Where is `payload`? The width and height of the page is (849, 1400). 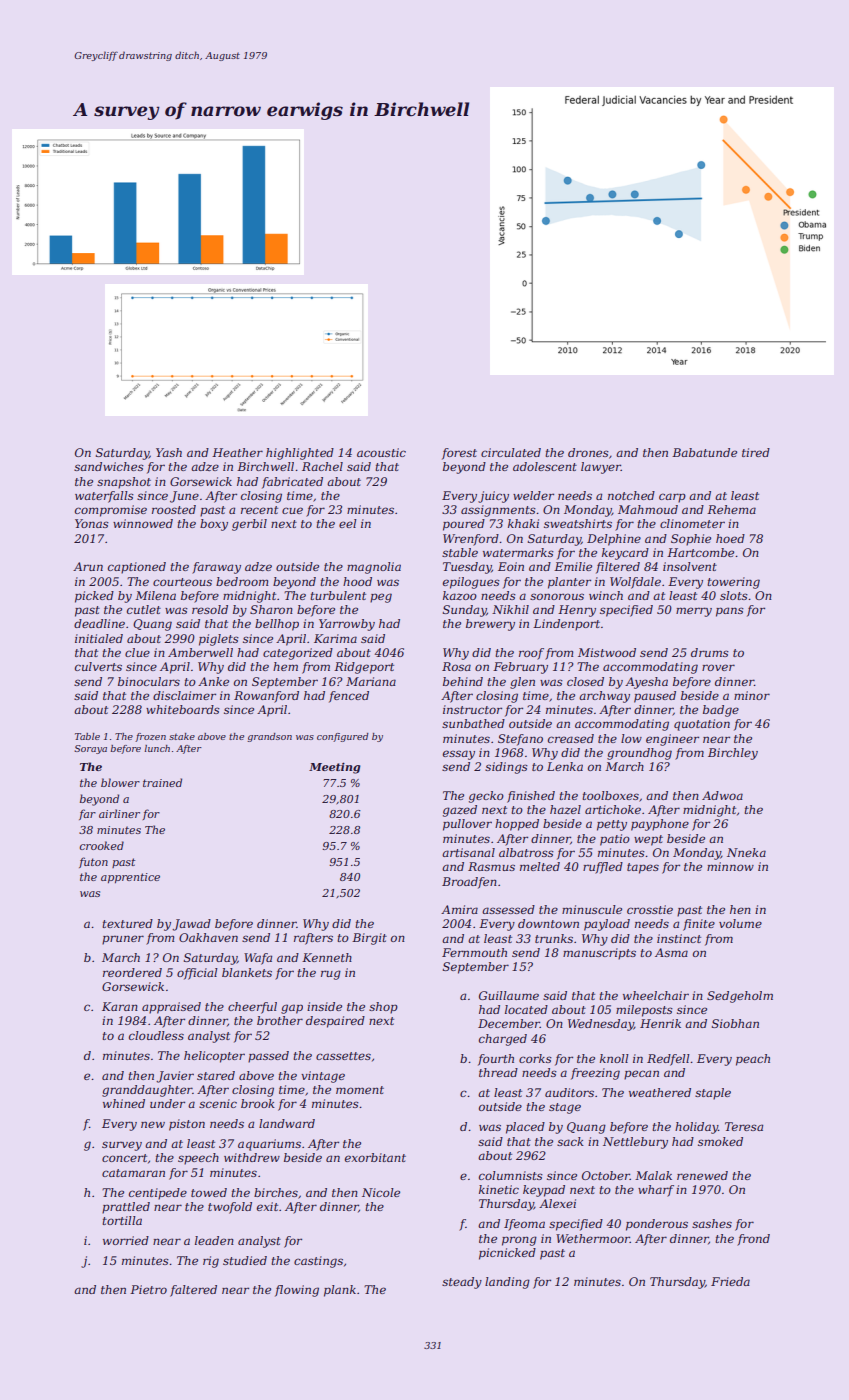 payload is located at coordinates (607, 925).
